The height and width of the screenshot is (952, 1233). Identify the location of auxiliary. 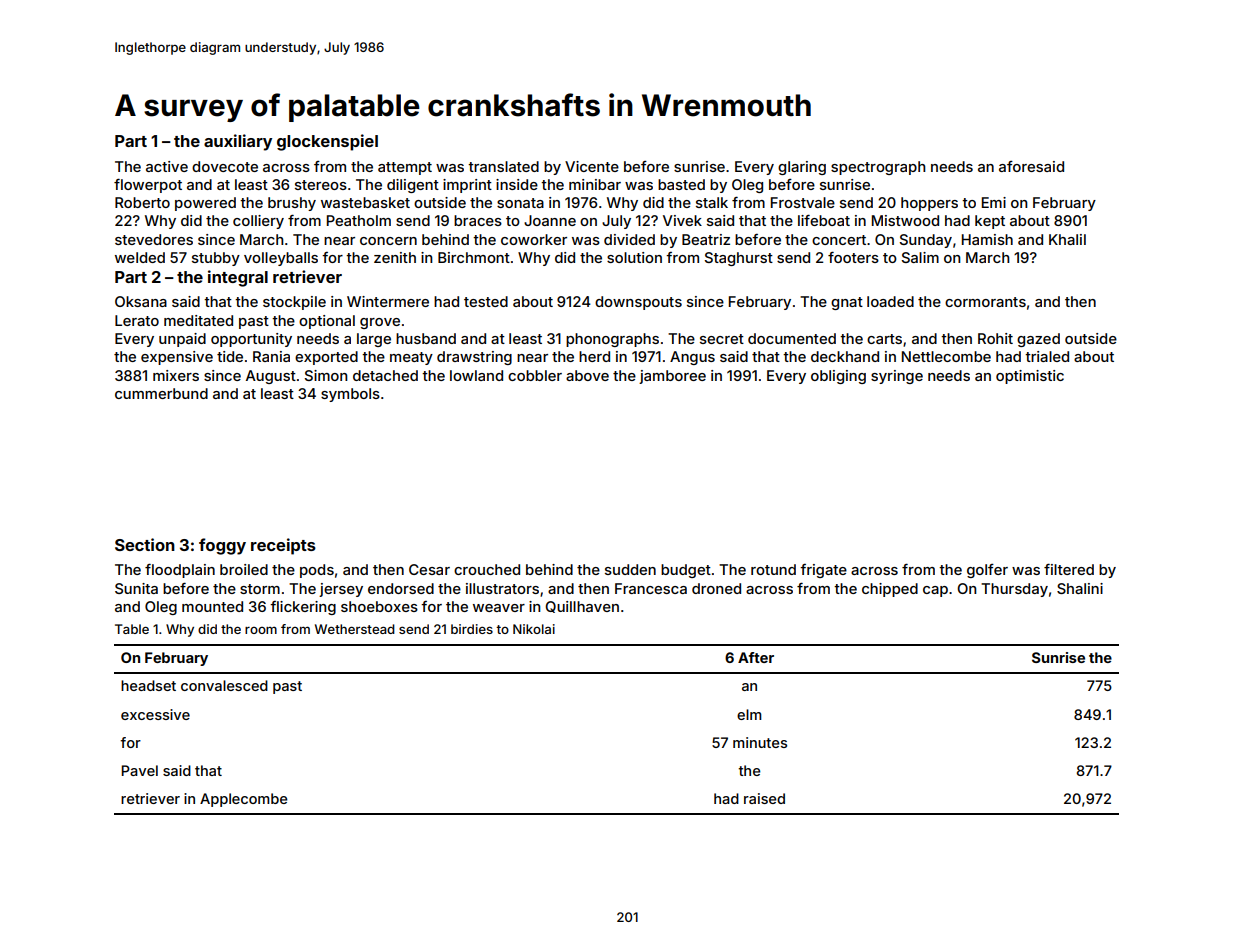
(238, 142).
